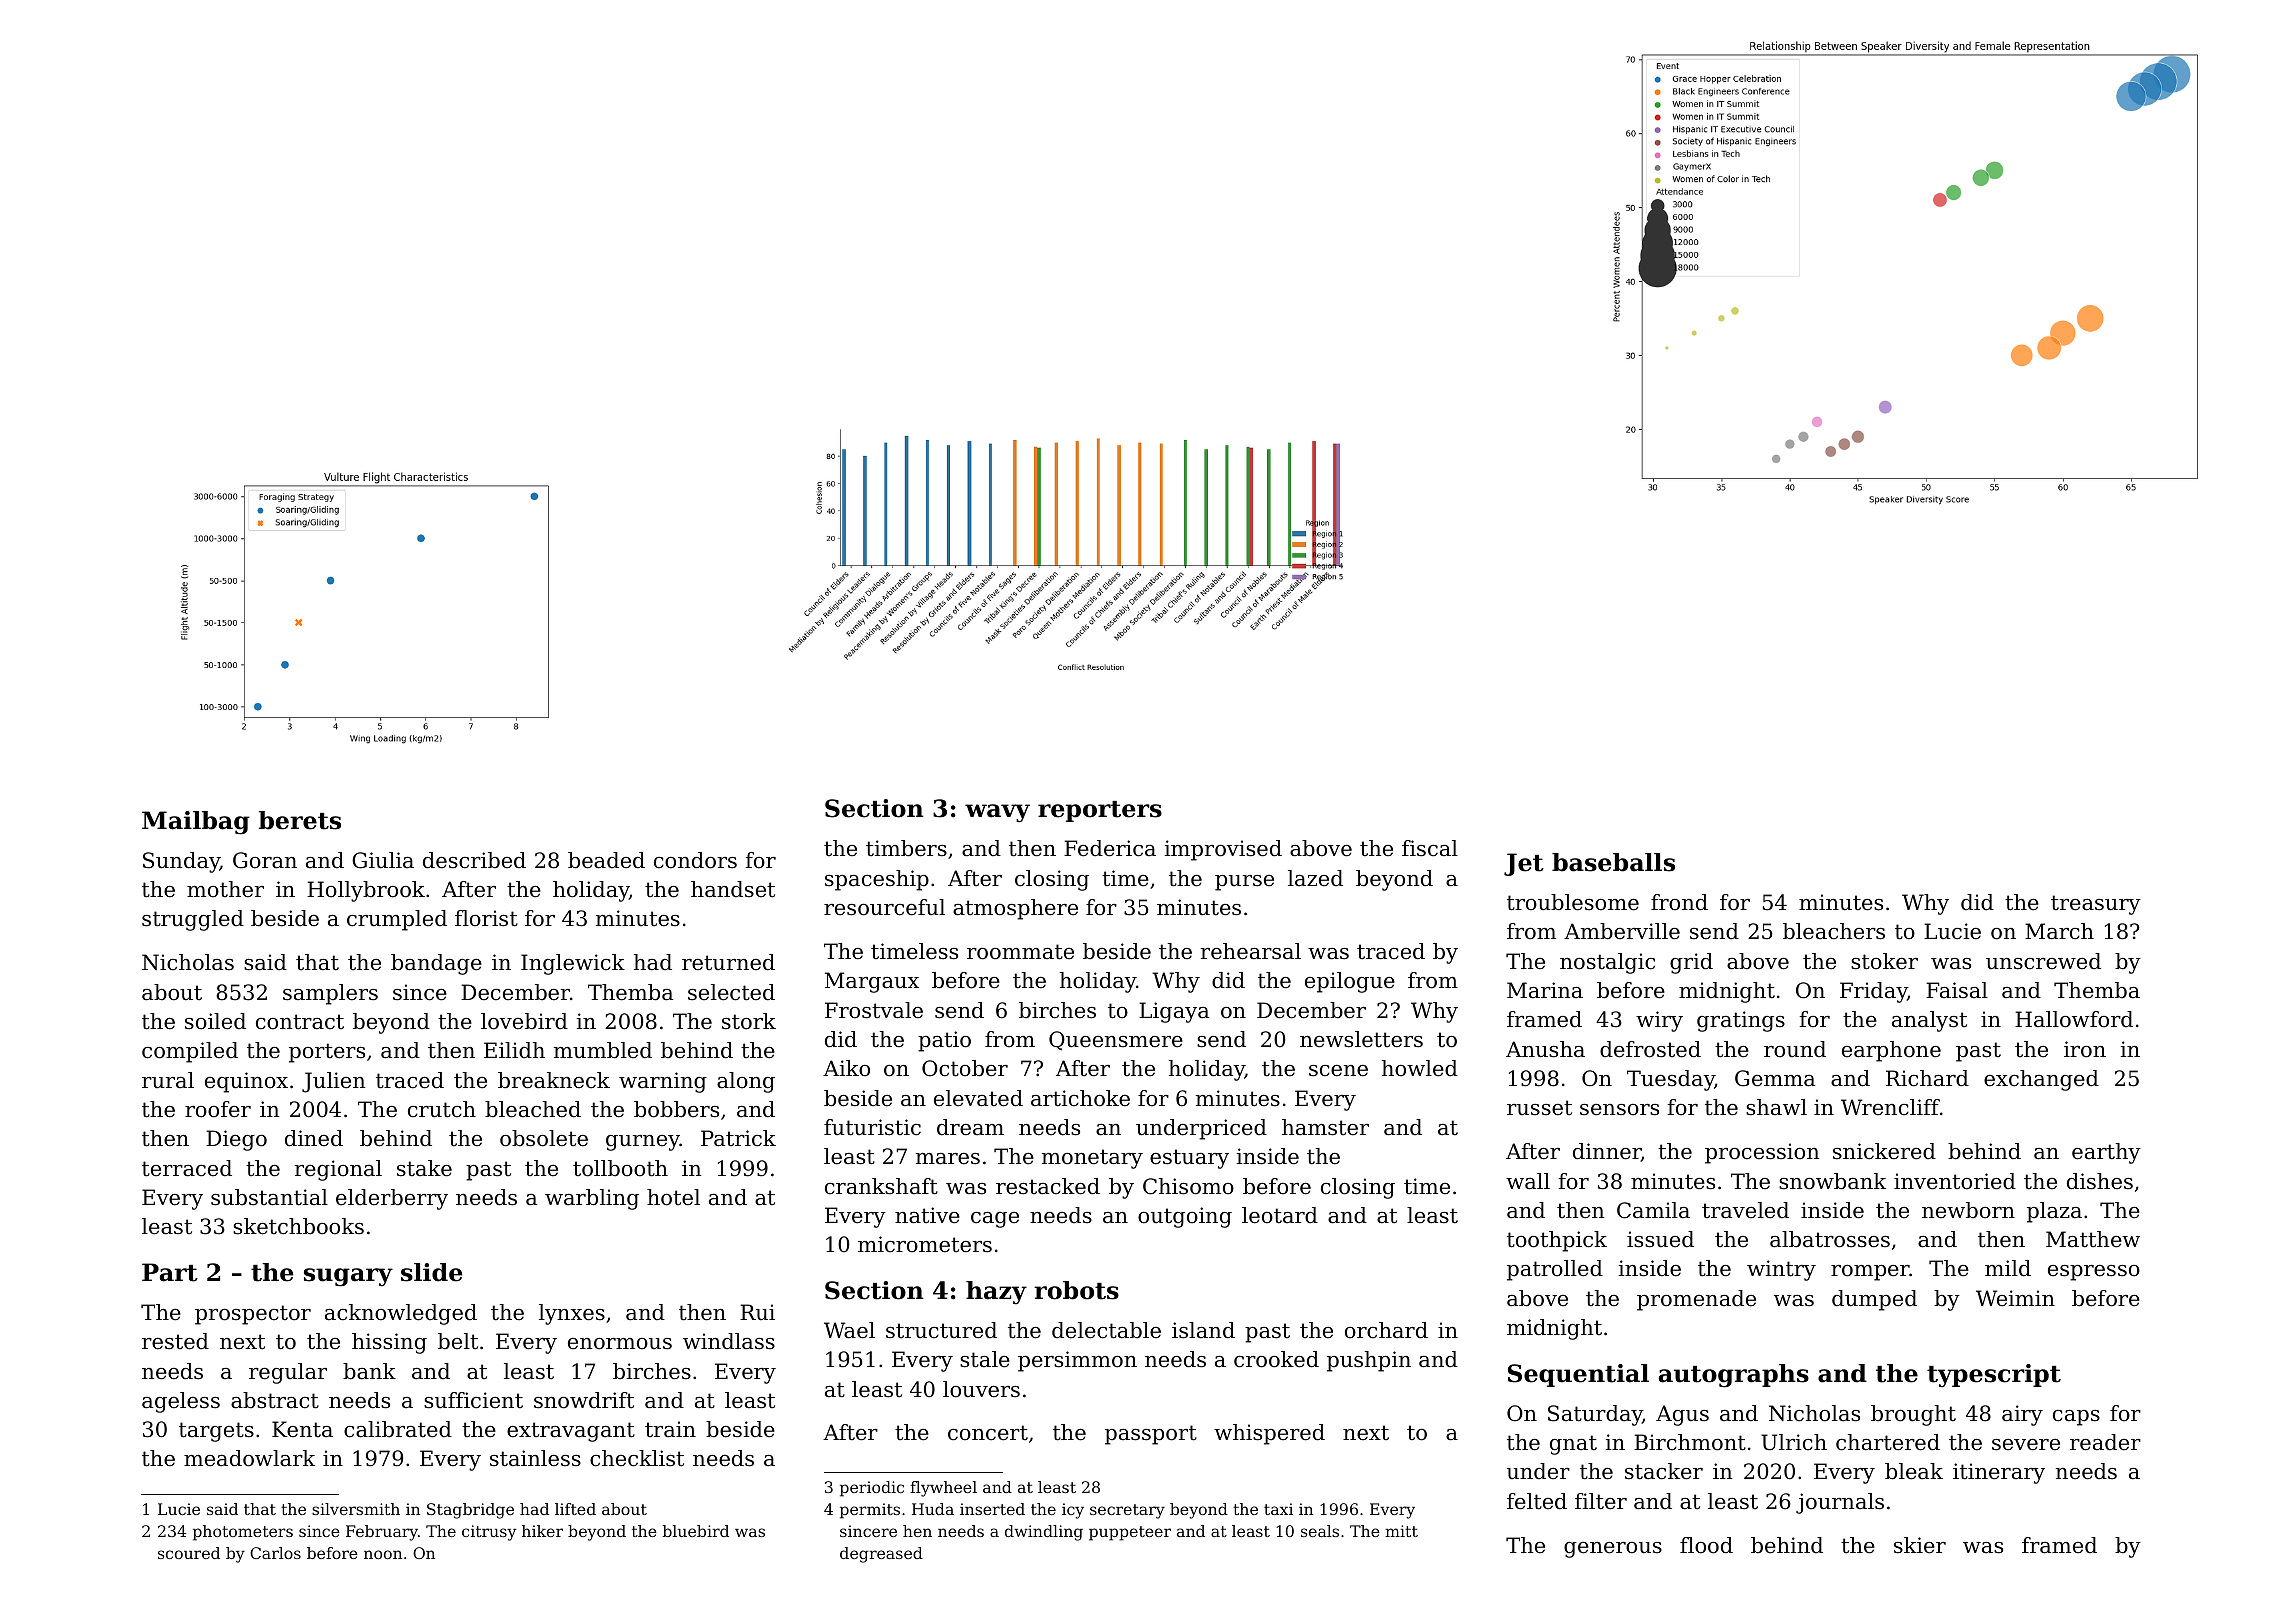  What do you see at coordinates (2074, 1019) in the image?
I see `Hallowford` at bounding box center [2074, 1019].
